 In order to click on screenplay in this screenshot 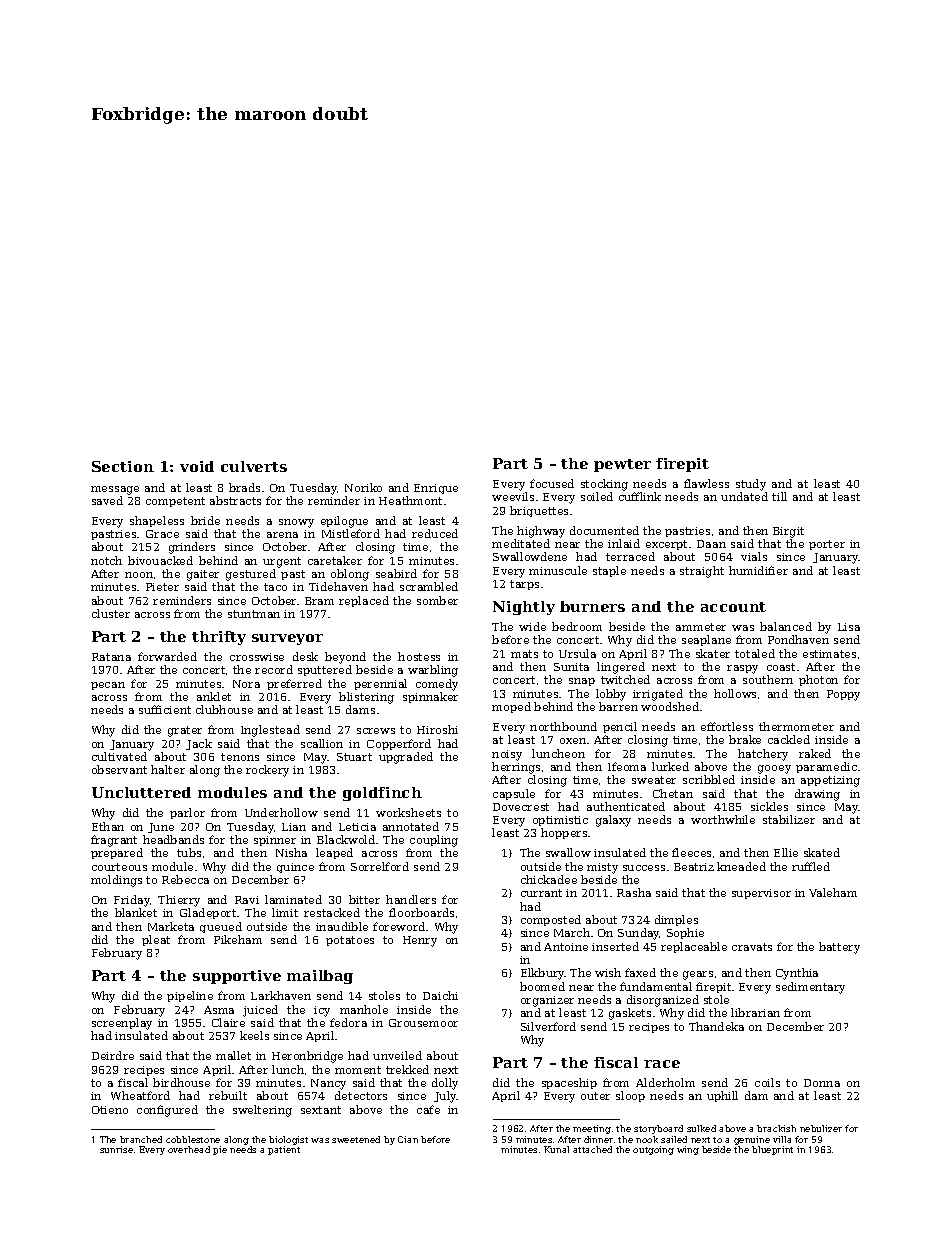, I will do `click(122, 1024)`.
